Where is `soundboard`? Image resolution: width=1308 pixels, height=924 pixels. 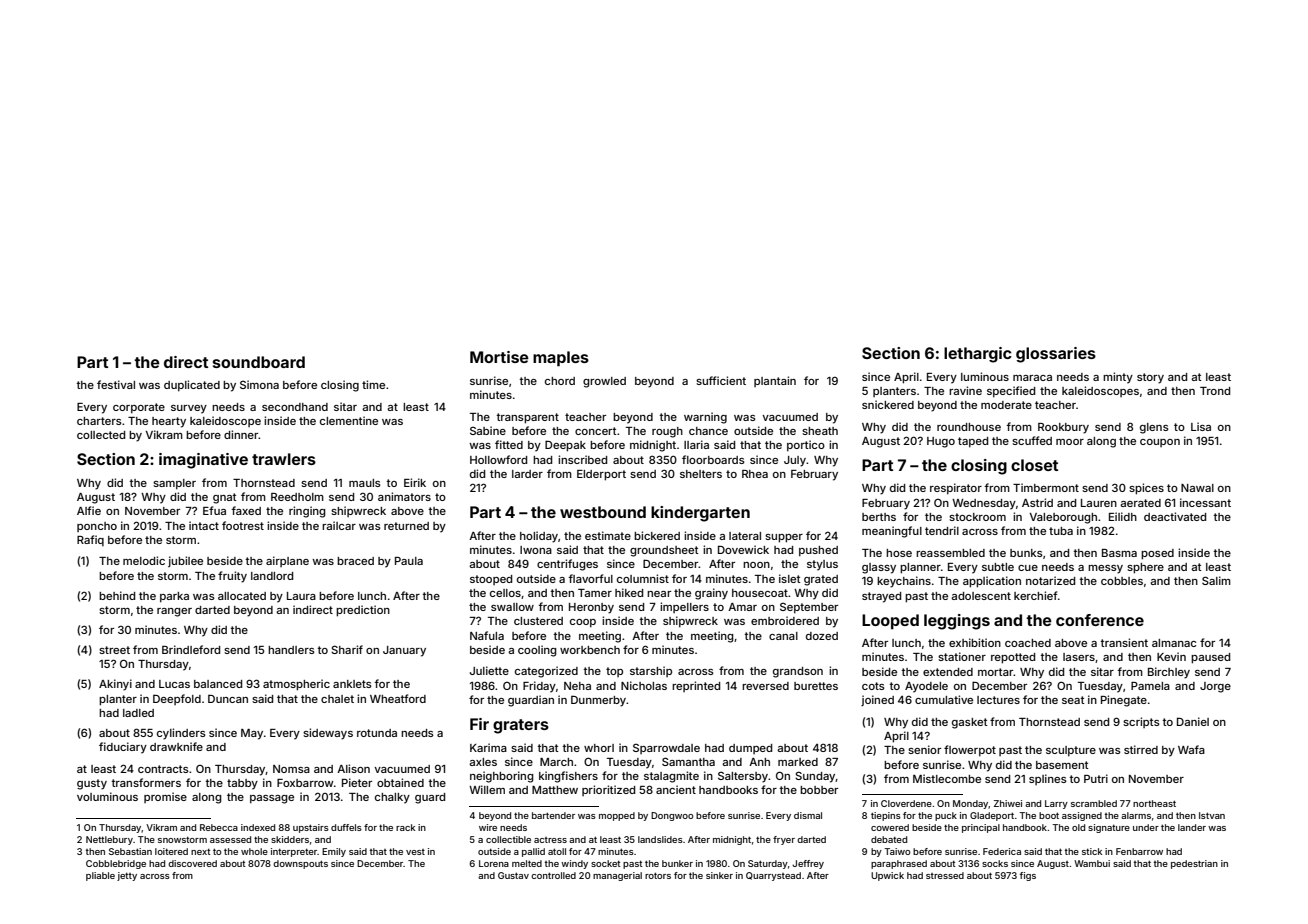
soundboard is located at coordinates (259, 362).
